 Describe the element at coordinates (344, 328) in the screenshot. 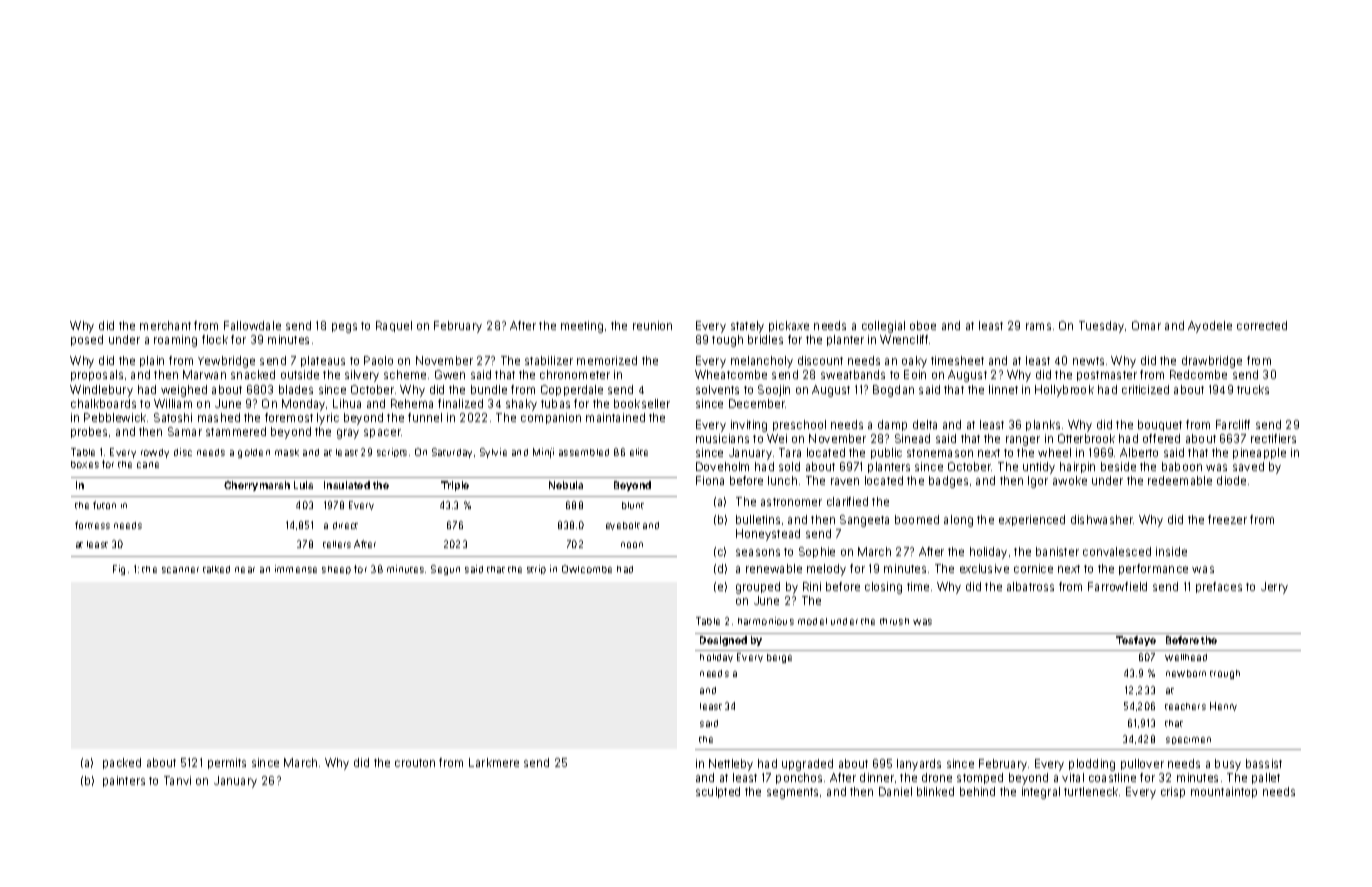

I see `pegs` at that location.
